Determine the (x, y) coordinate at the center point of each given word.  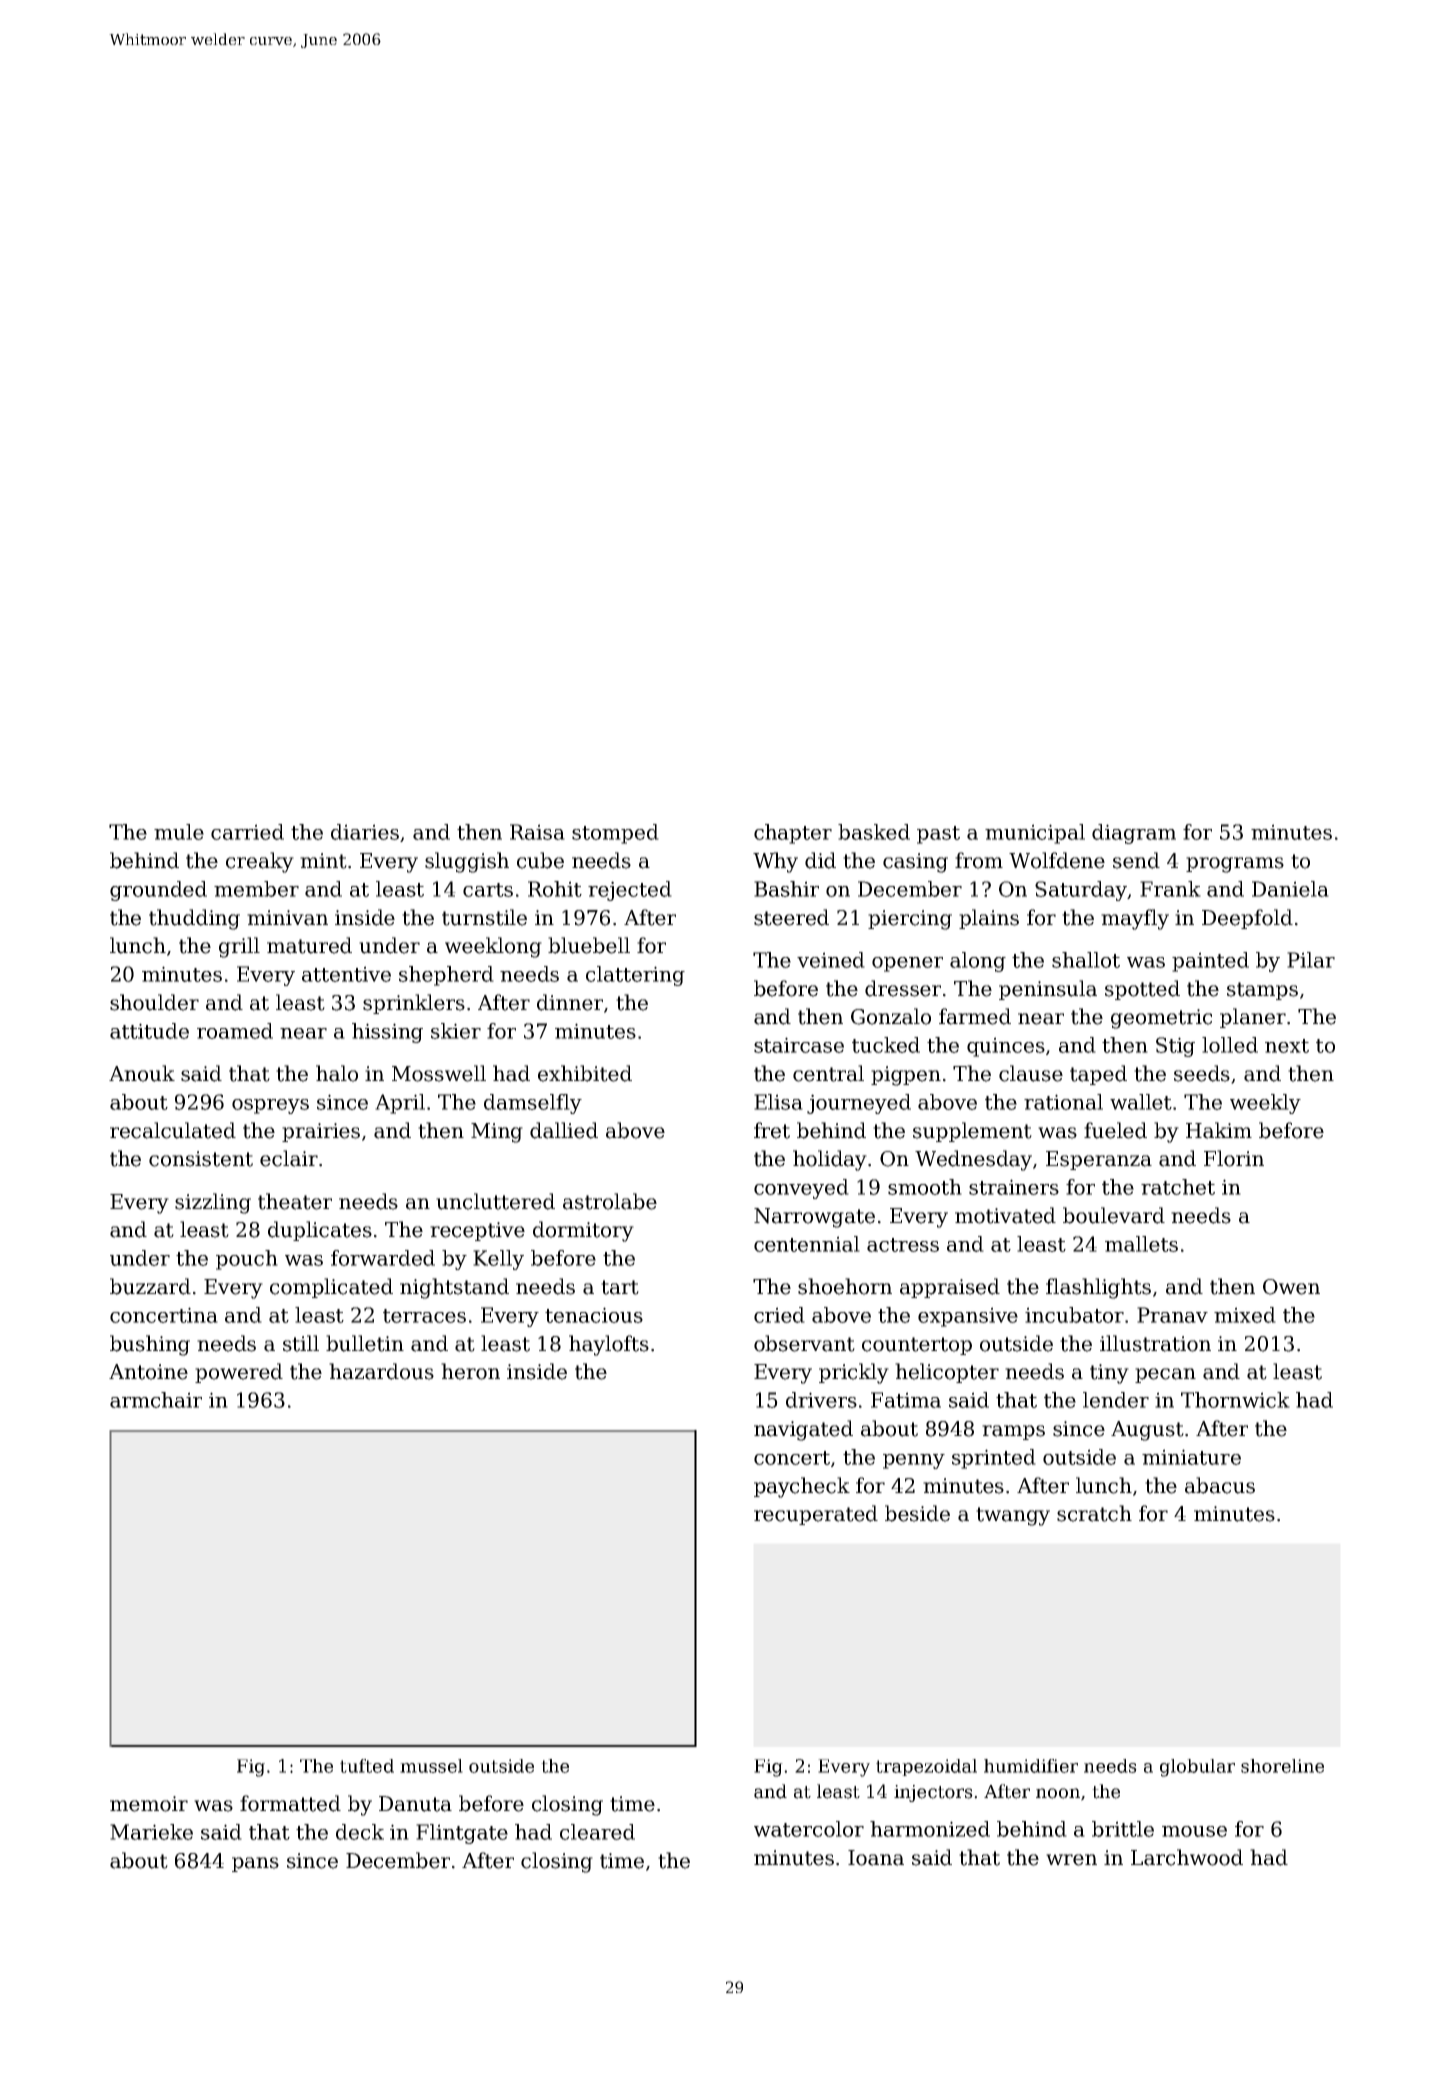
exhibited (585, 1073)
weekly (1265, 1104)
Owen (1291, 1287)
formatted (290, 1803)
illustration (1155, 1343)
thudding (194, 919)
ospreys (270, 1106)
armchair (156, 1400)
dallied (564, 1130)
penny (914, 1461)
